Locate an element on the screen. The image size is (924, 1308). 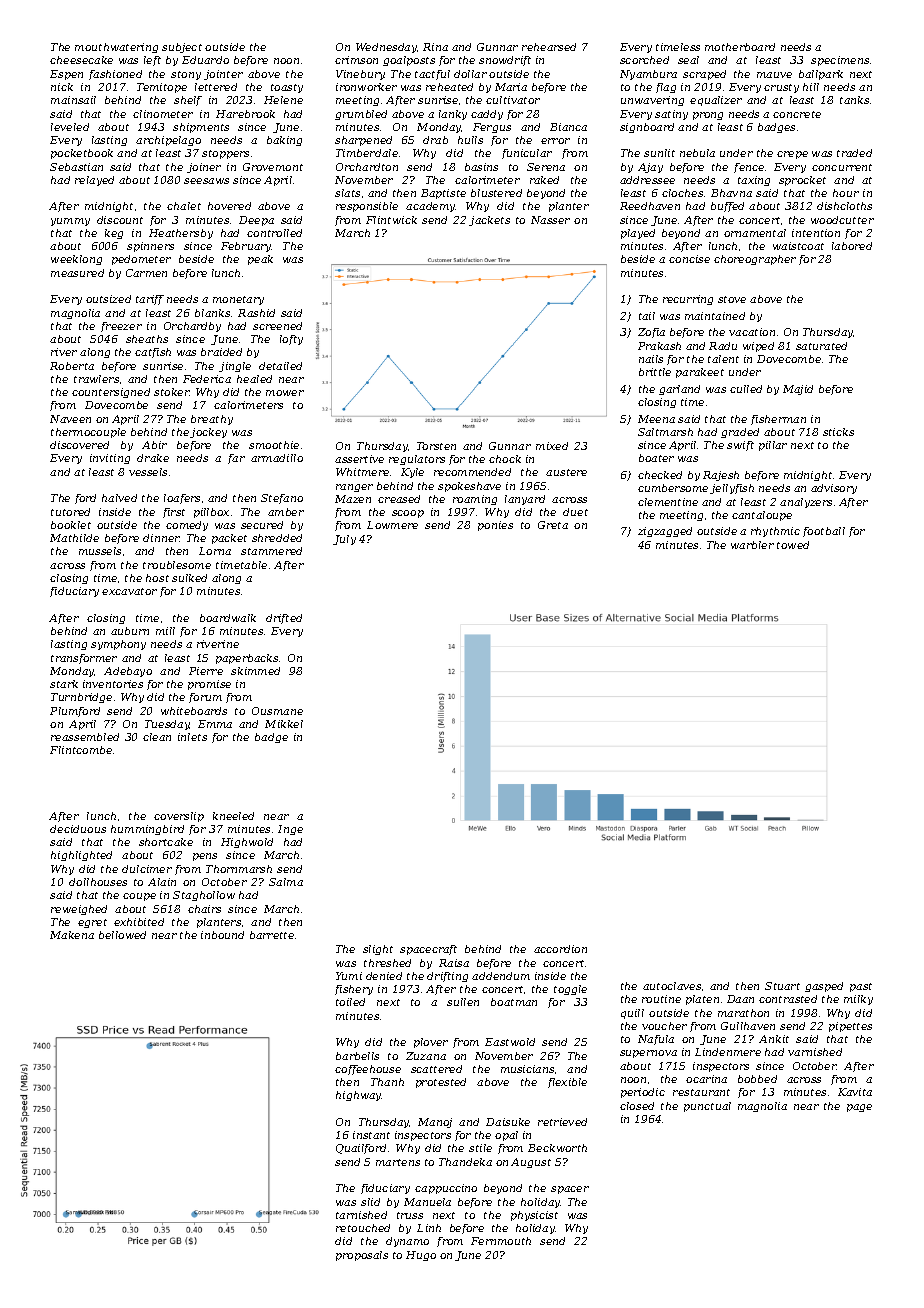
shredded is located at coordinates (277, 538).
